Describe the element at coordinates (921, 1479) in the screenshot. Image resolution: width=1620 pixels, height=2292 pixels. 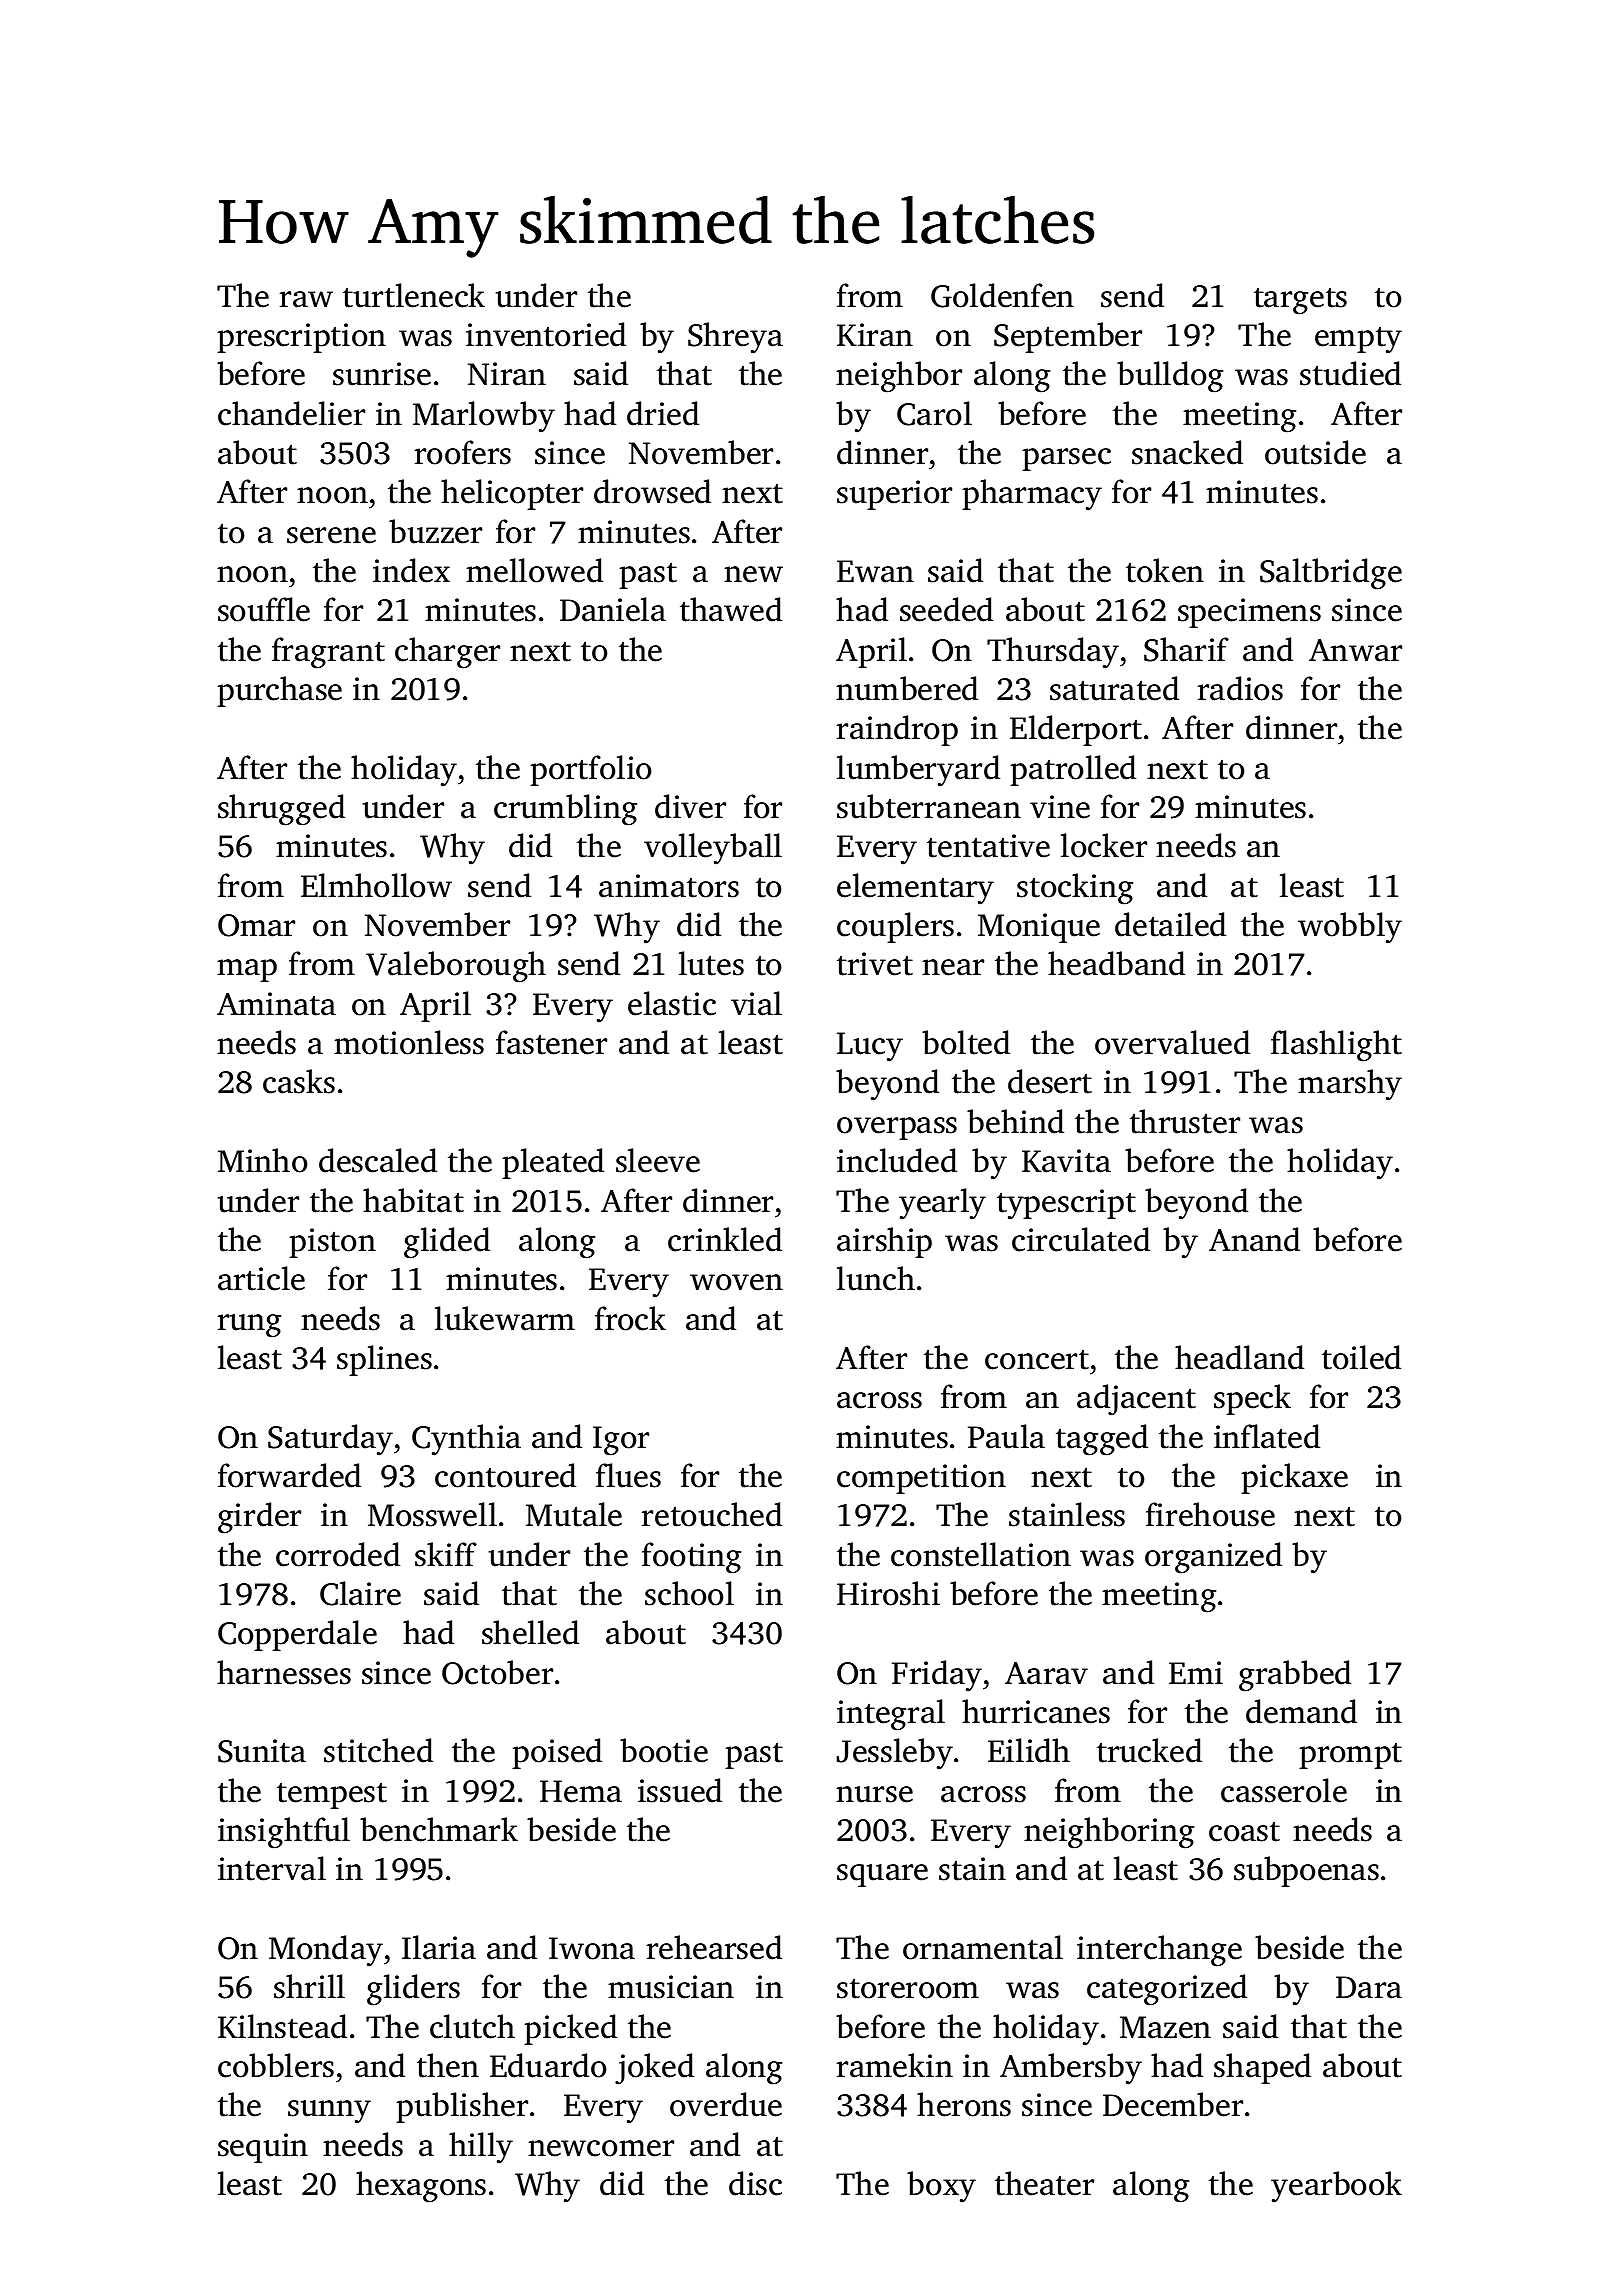
I see `competition` at that location.
